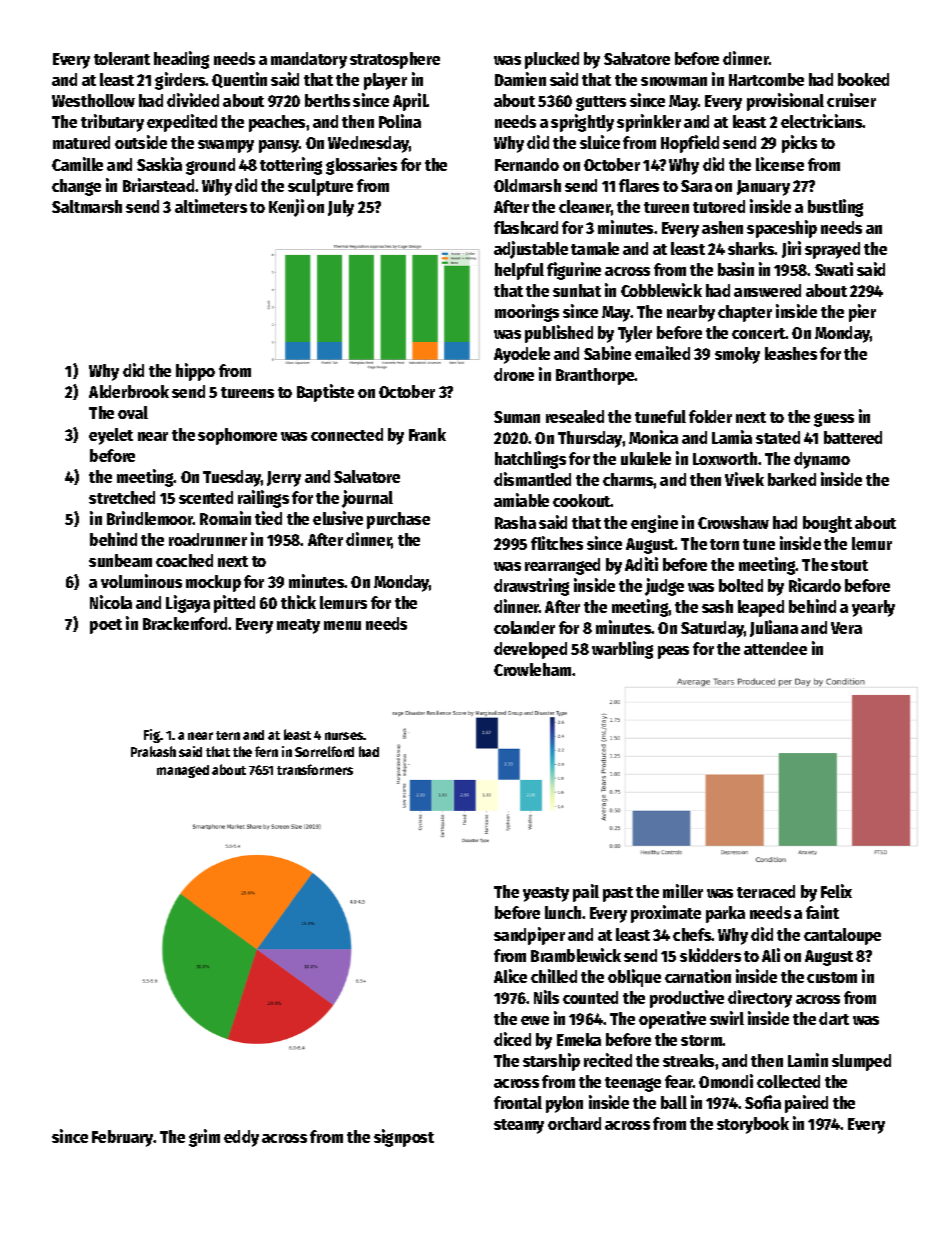  What do you see at coordinates (586, 893) in the screenshot?
I see `pail` at bounding box center [586, 893].
